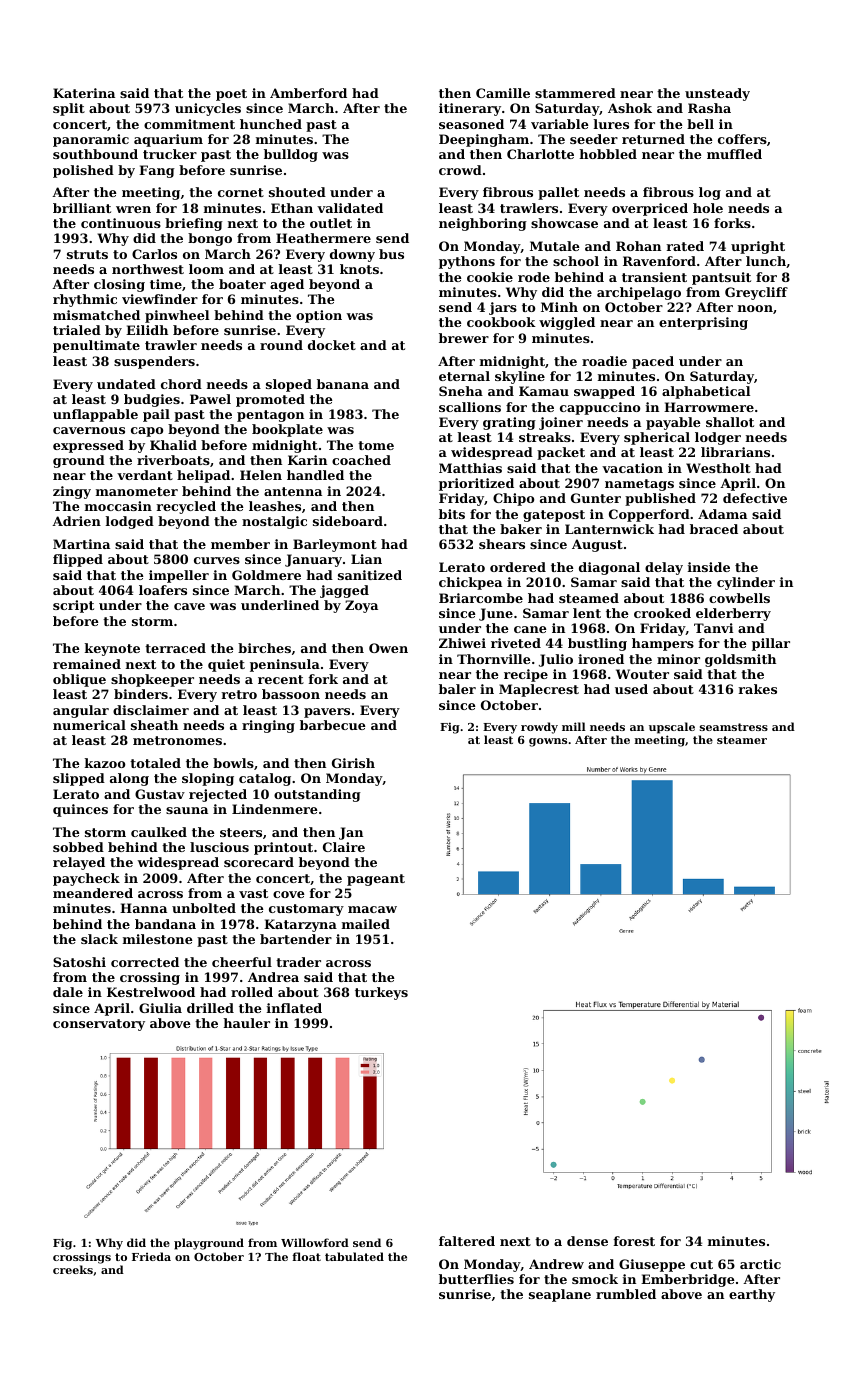 Image resolution: width=849 pixels, height=1400 pixels. I want to click on stammered, so click(575, 93).
